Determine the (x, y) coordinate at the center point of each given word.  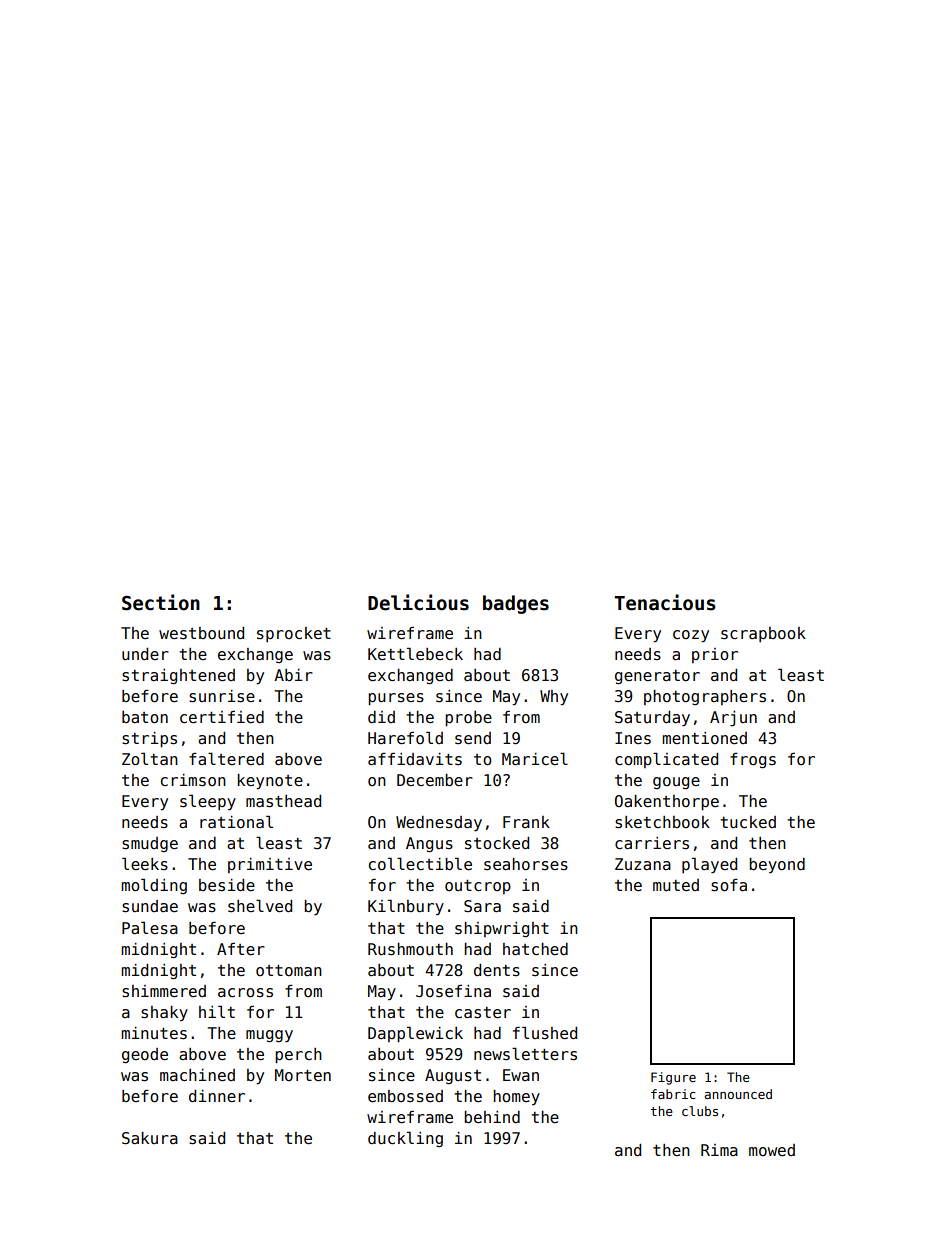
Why (554, 698)
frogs (753, 760)
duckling (405, 1139)
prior (715, 655)
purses (396, 699)
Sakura (150, 1138)
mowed (772, 1150)
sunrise (222, 696)
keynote (270, 782)
